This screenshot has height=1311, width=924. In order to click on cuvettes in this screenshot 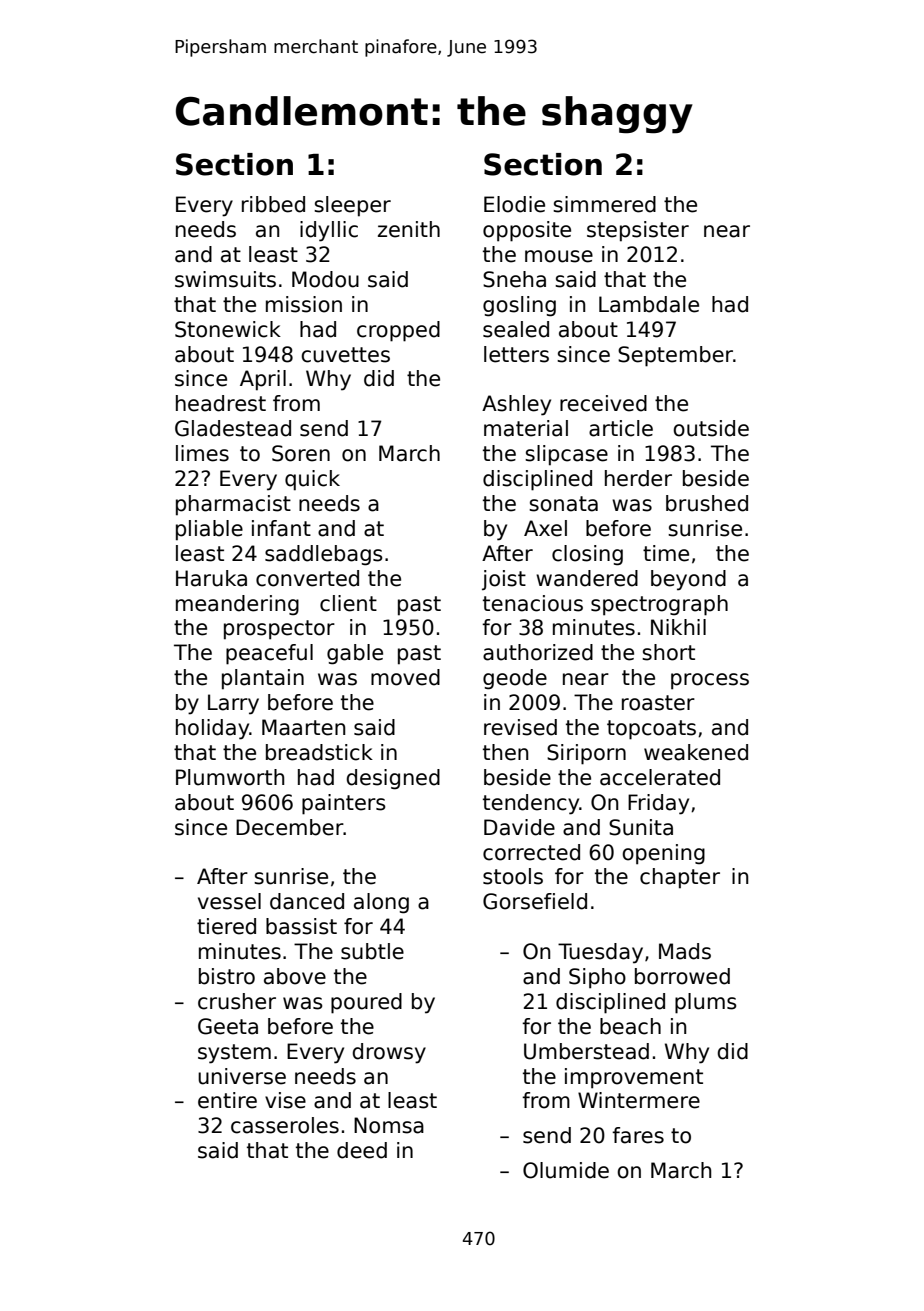, I will do `click(345, 355)`.
